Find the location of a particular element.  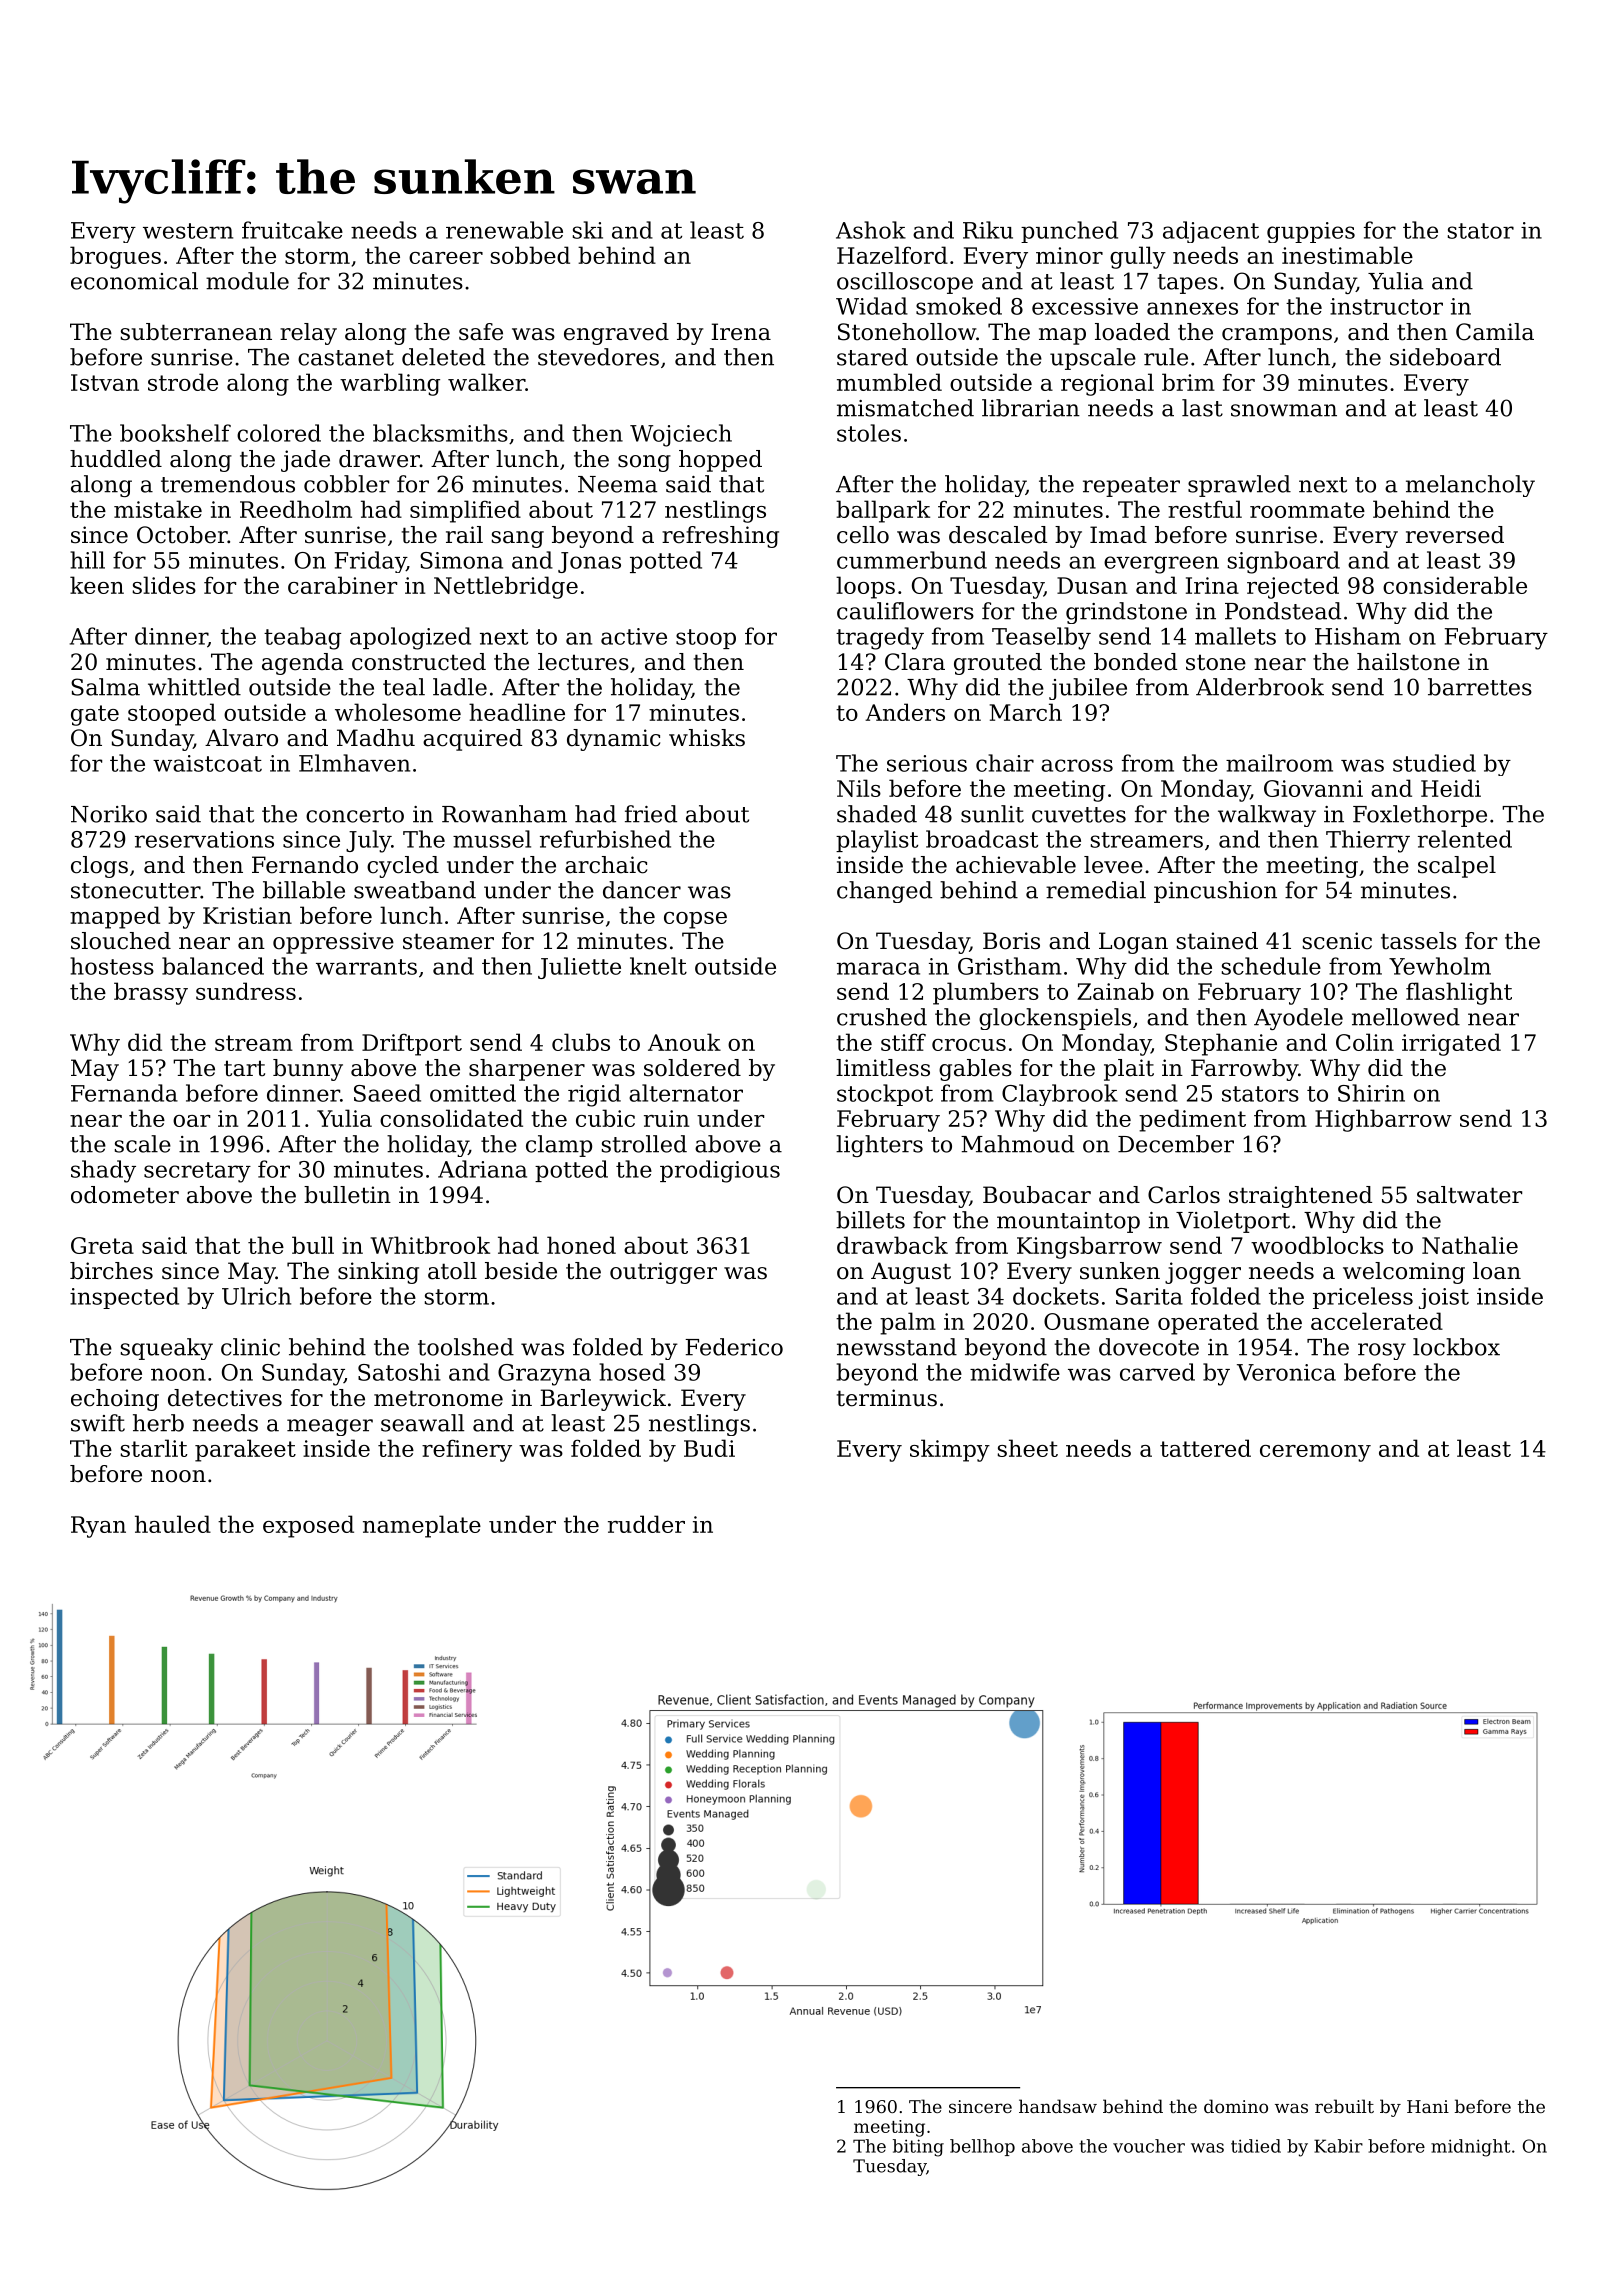

handsaw is located at coordinates (1058, 2106).
